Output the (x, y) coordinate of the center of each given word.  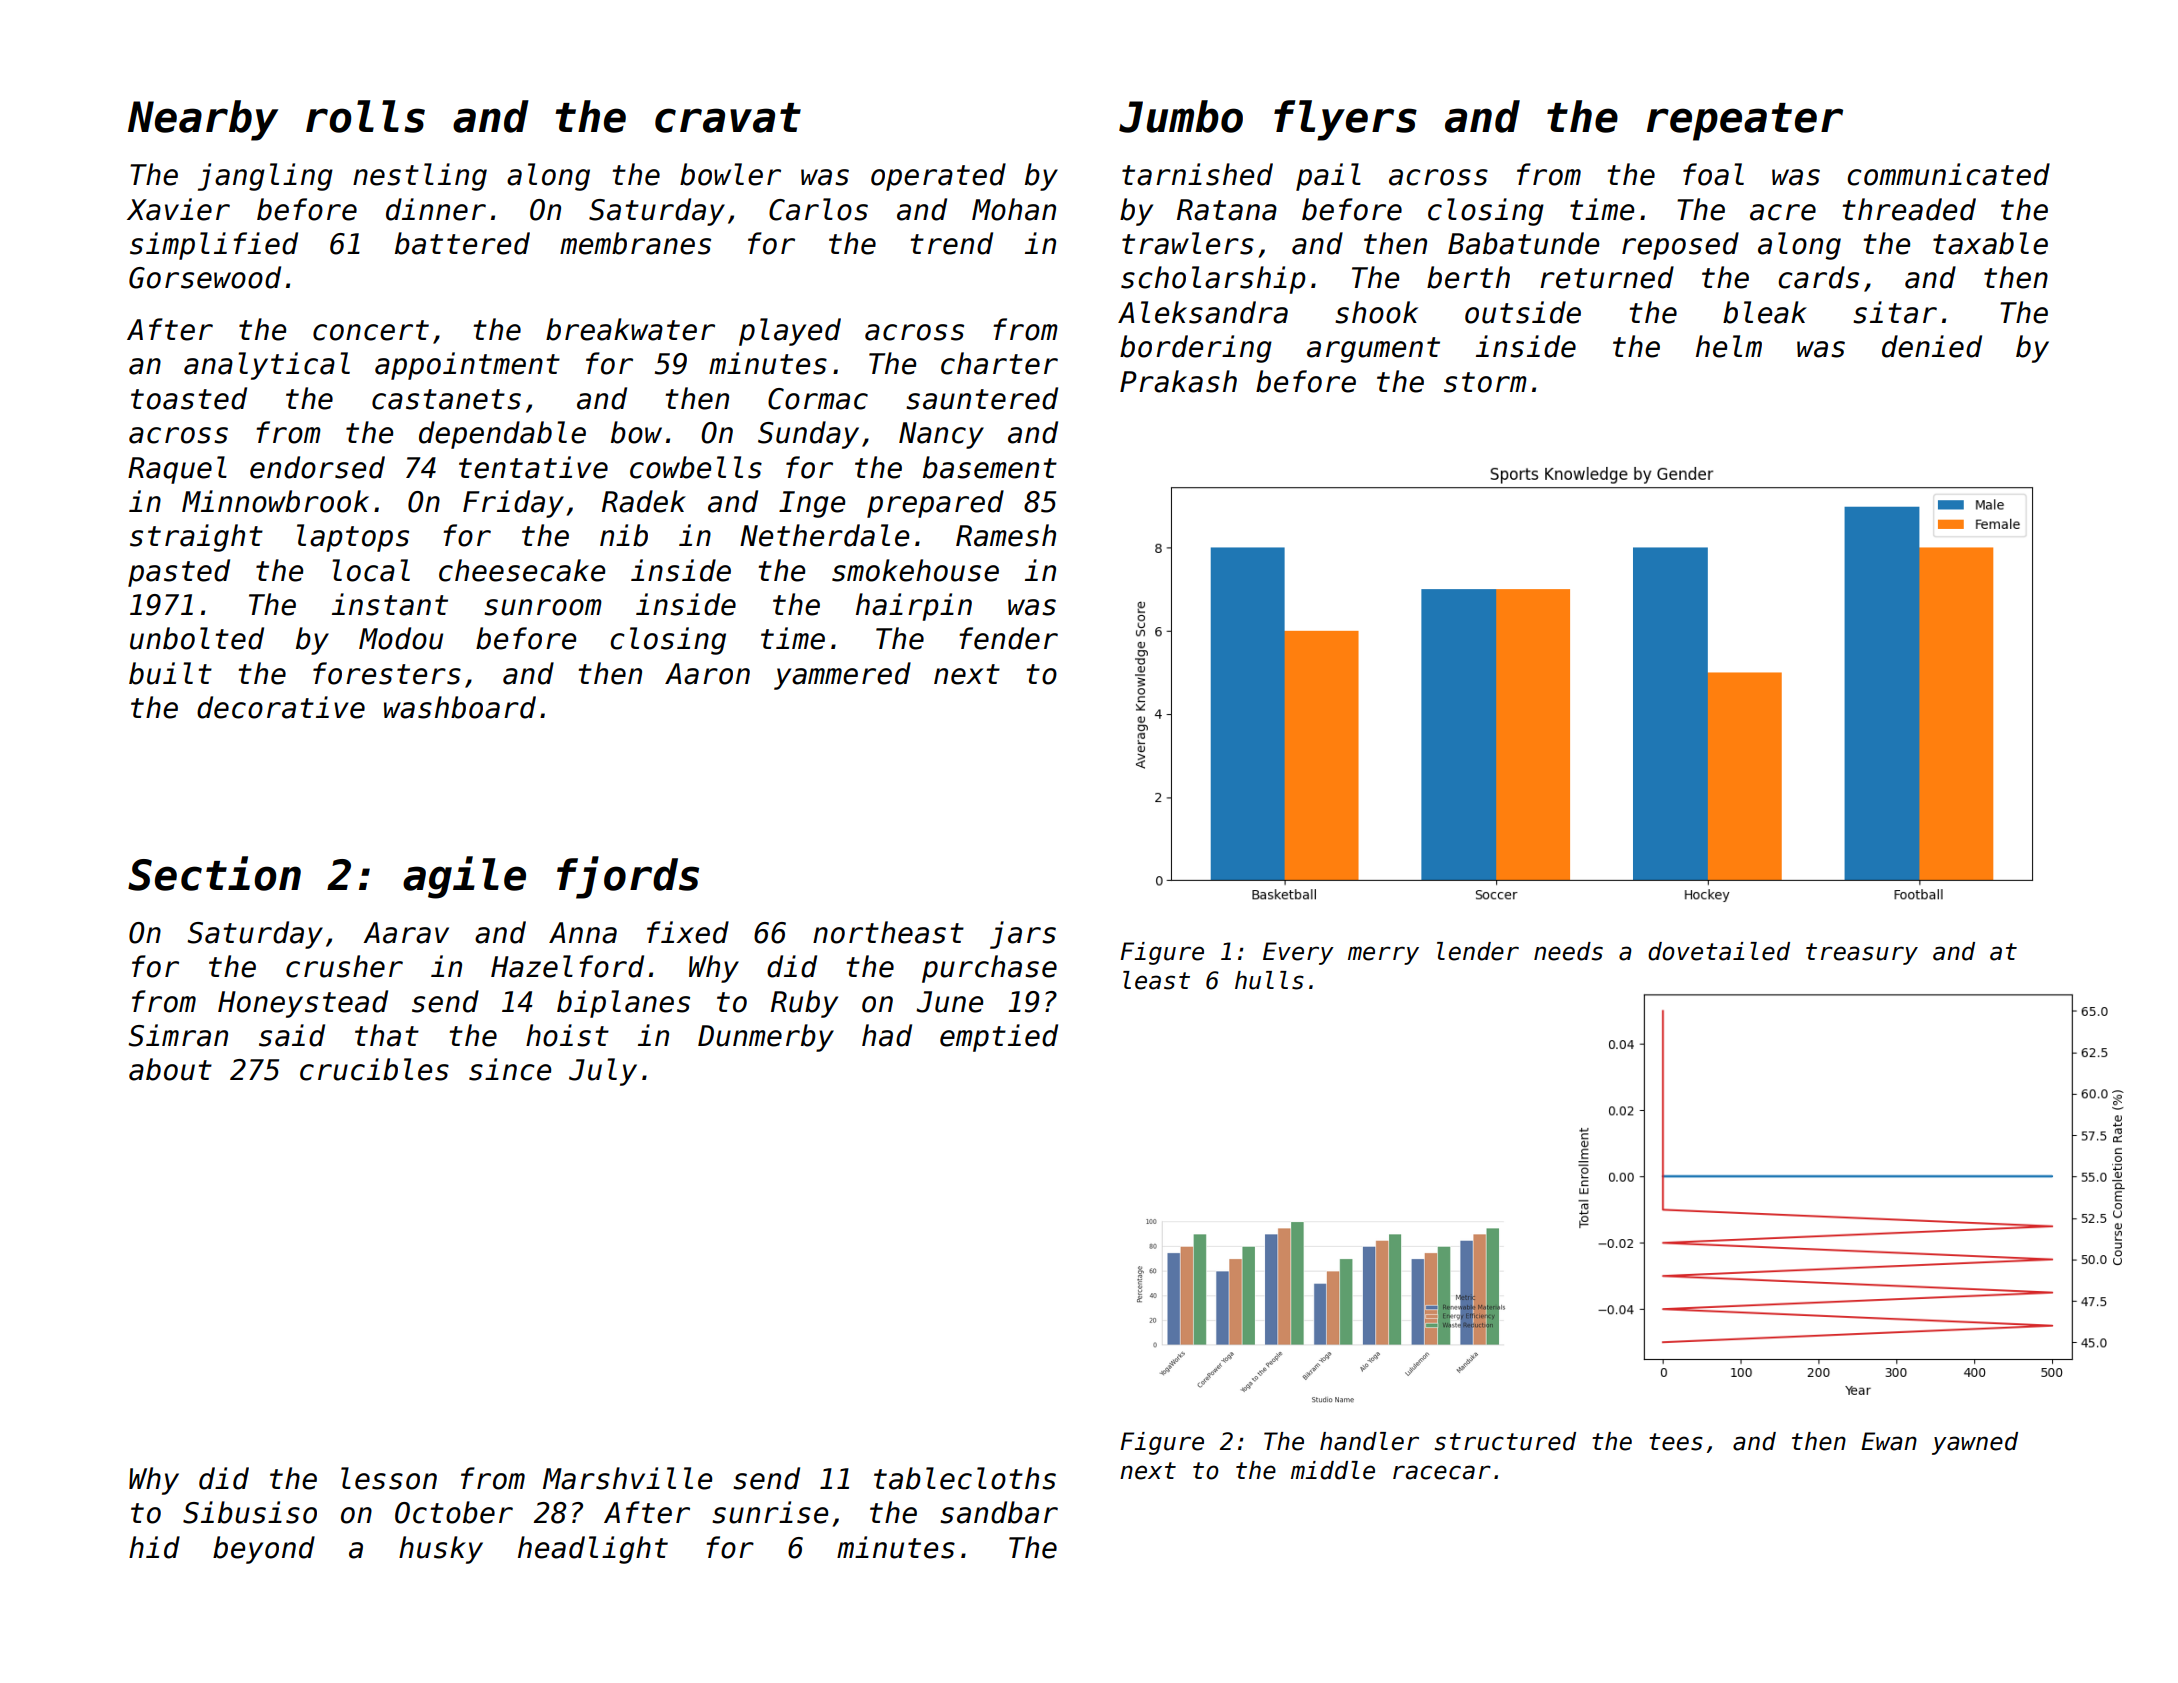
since (510, 1069)
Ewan (1889, 1441)
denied (1932, 346)
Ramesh (1006, 535)
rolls (365, 116)
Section (214, 873)
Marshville (627, 1478)
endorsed (317, 467)
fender (1008, 638)
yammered (842, 676)
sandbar (999, 1512)
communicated (1948, 174)
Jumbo (1181, 116)
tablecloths (965, 1478)
